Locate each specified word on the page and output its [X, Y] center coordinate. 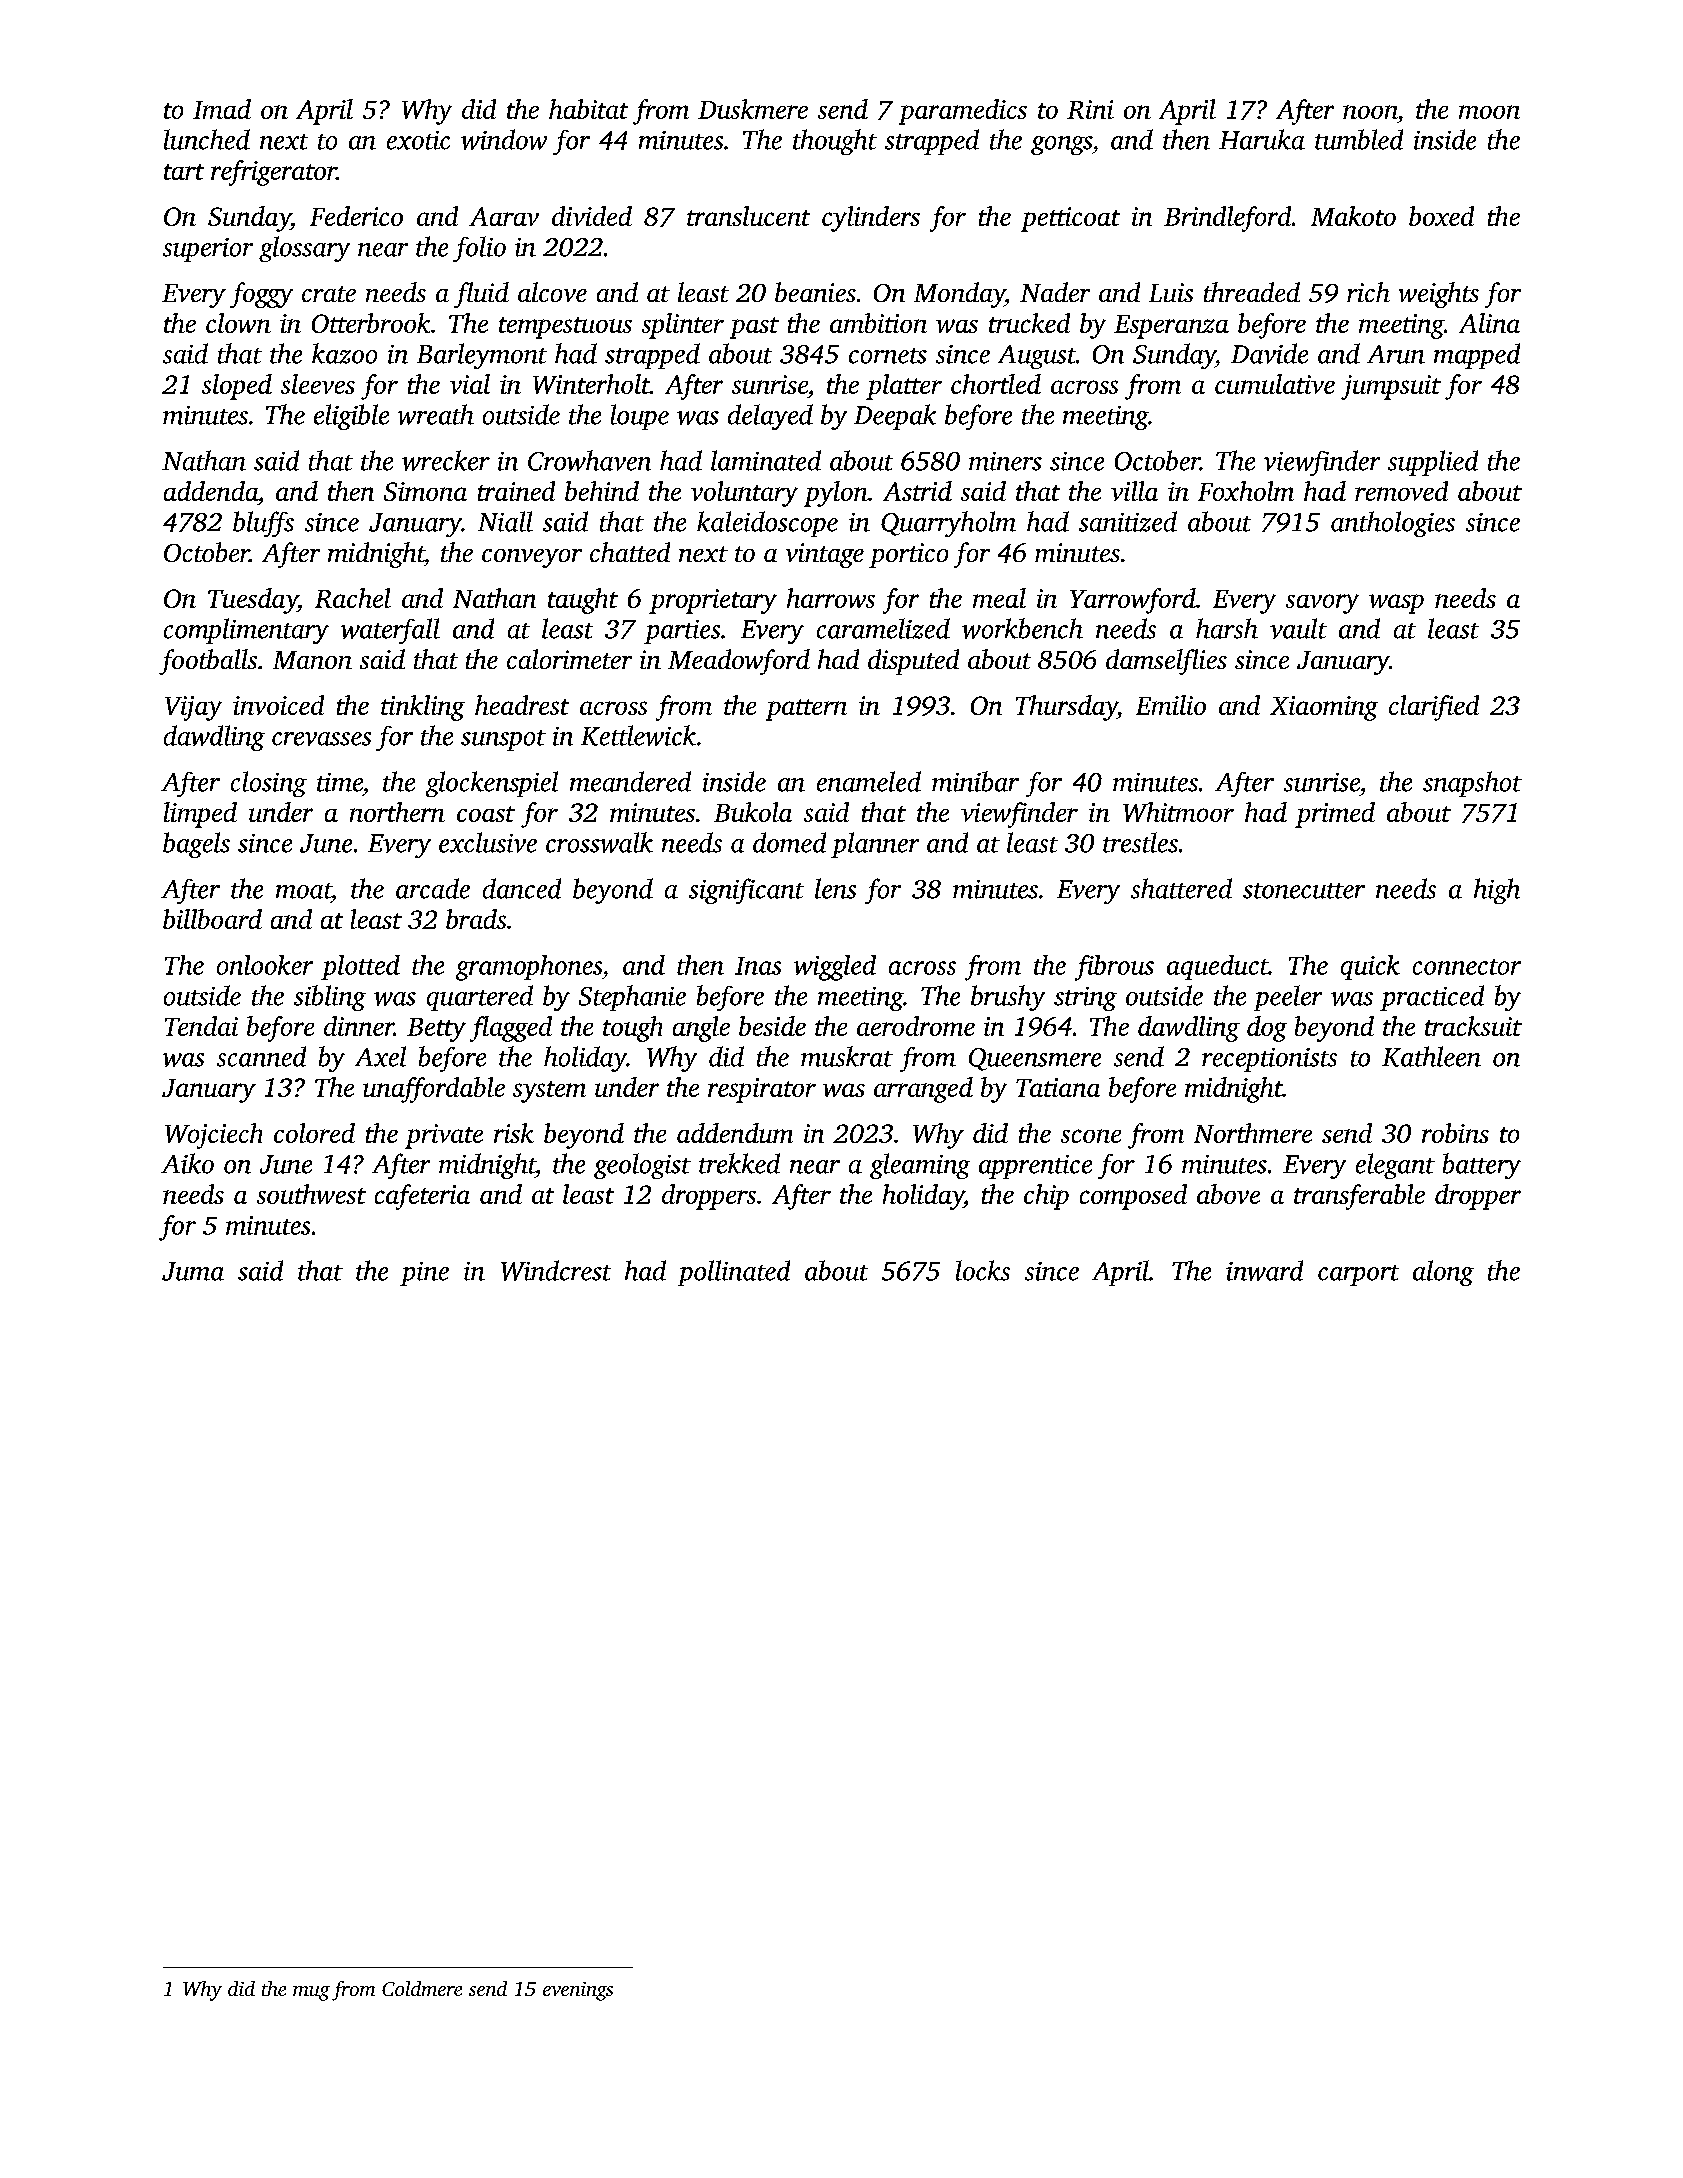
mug [311, 1993]
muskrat [847, 1056]
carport [1358, 1275]
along [1443, 1273]
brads [476, 919]
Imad [222, 109]
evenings [578, 1991]
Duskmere [753, 109]
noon [1370, 112]
